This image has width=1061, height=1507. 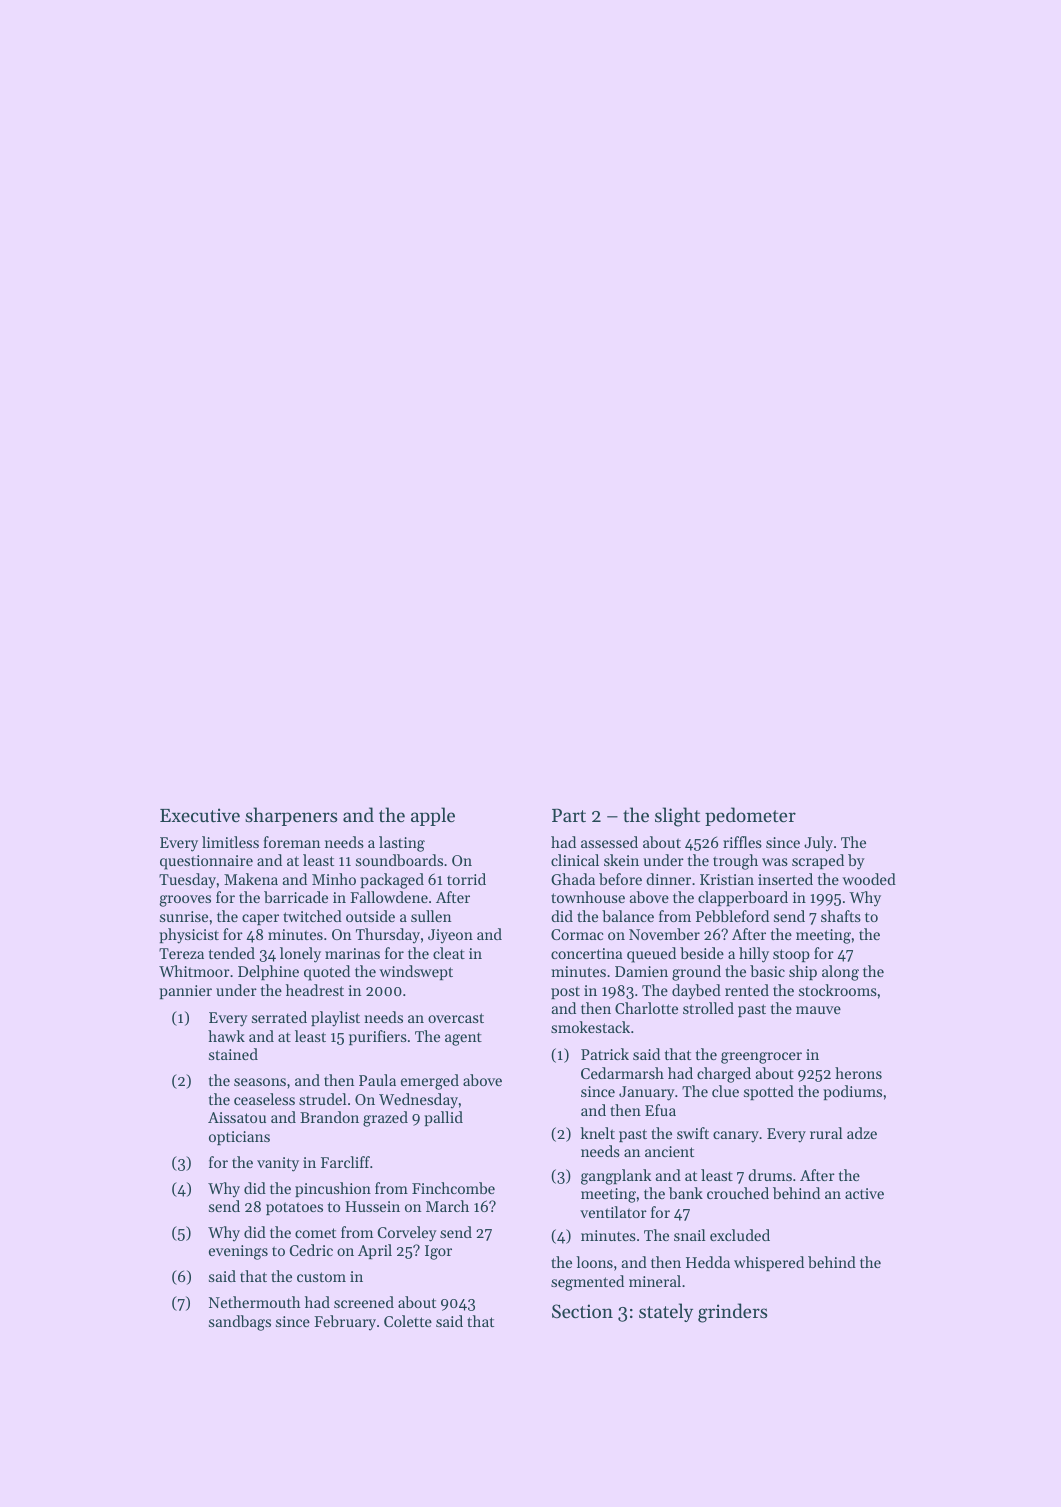 I want to click on Igor, so click(x=438, y=1252).
